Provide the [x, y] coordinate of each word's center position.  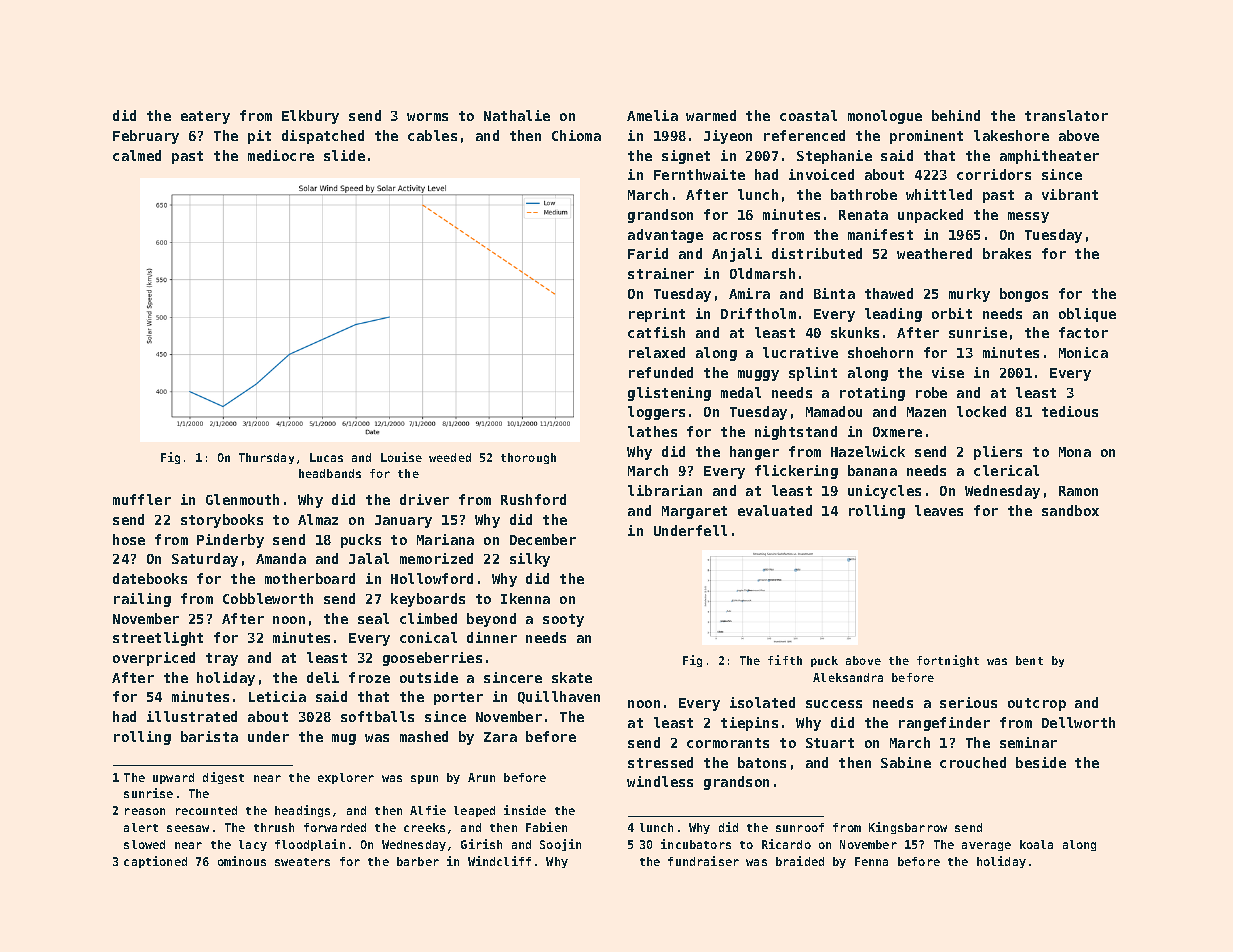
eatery [205, 117]
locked [981, 411]
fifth [785, 660]
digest [223, 778]
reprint [657, 315]
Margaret [694, 512]
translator [1066, 115]
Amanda [281, 558]
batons [762, 762]
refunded [661, 372]
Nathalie [517, 115]
